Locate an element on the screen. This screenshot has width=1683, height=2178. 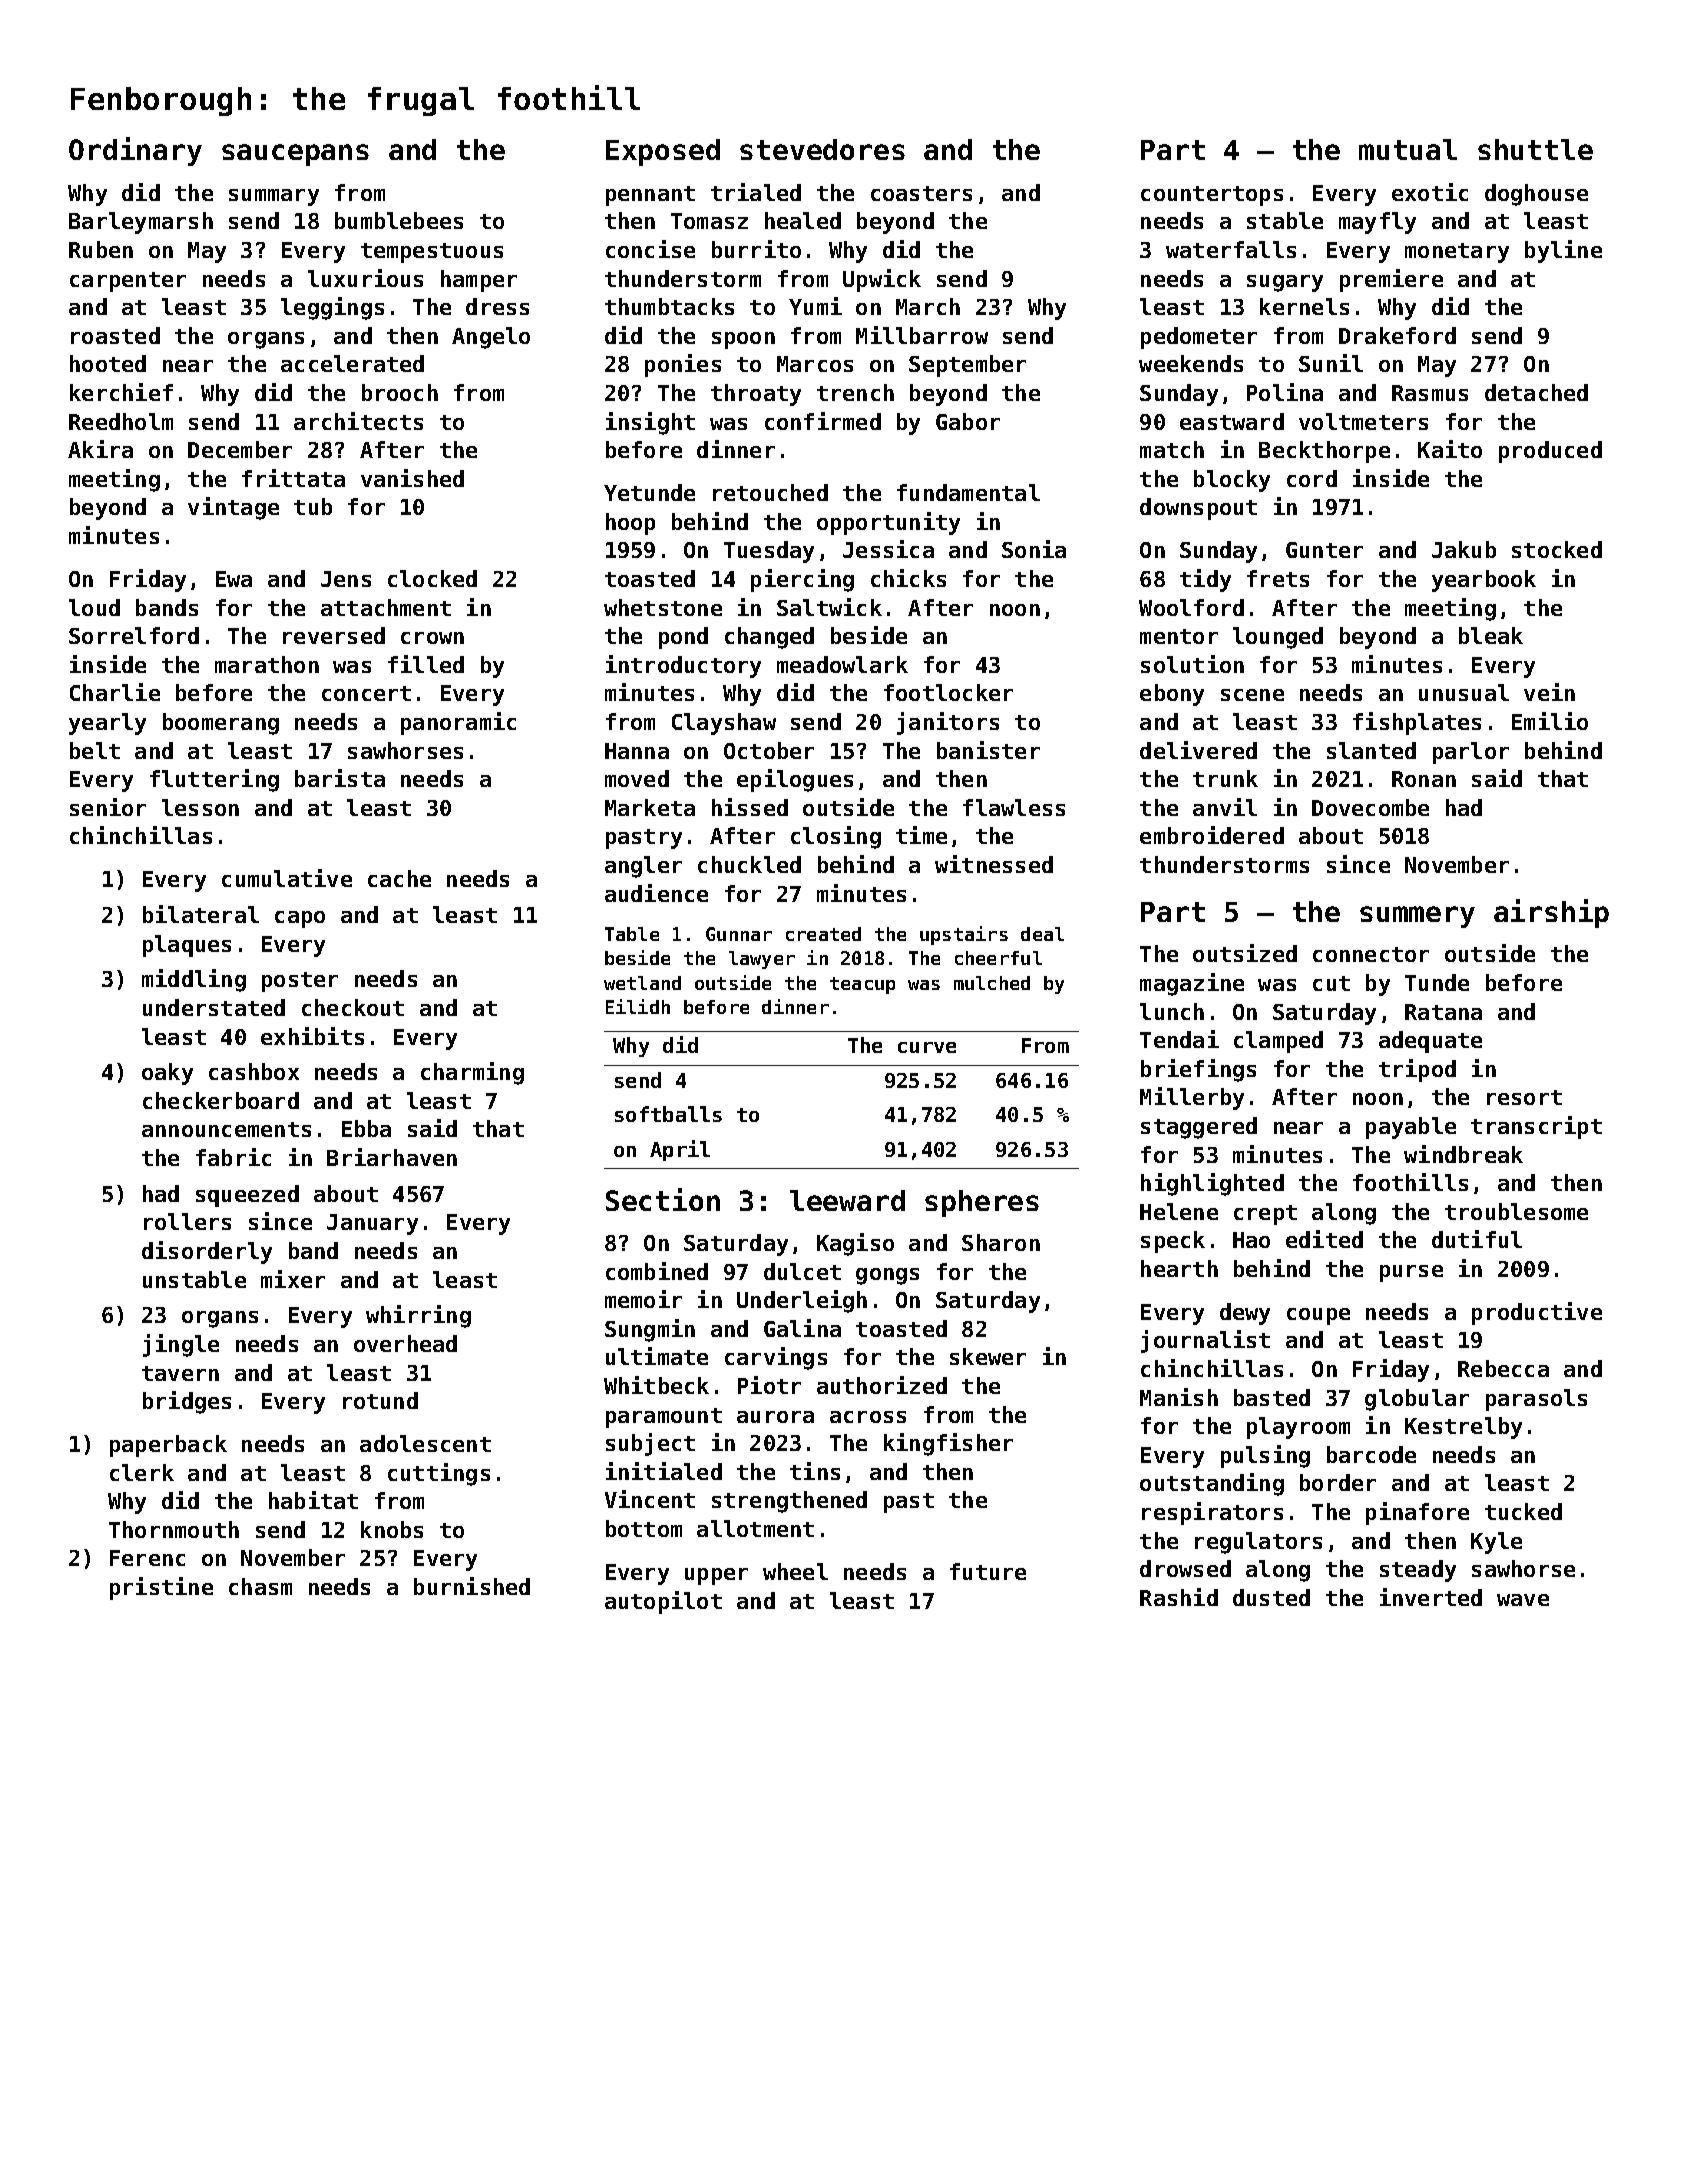
burnished is located at coordinates (472, 1586).
